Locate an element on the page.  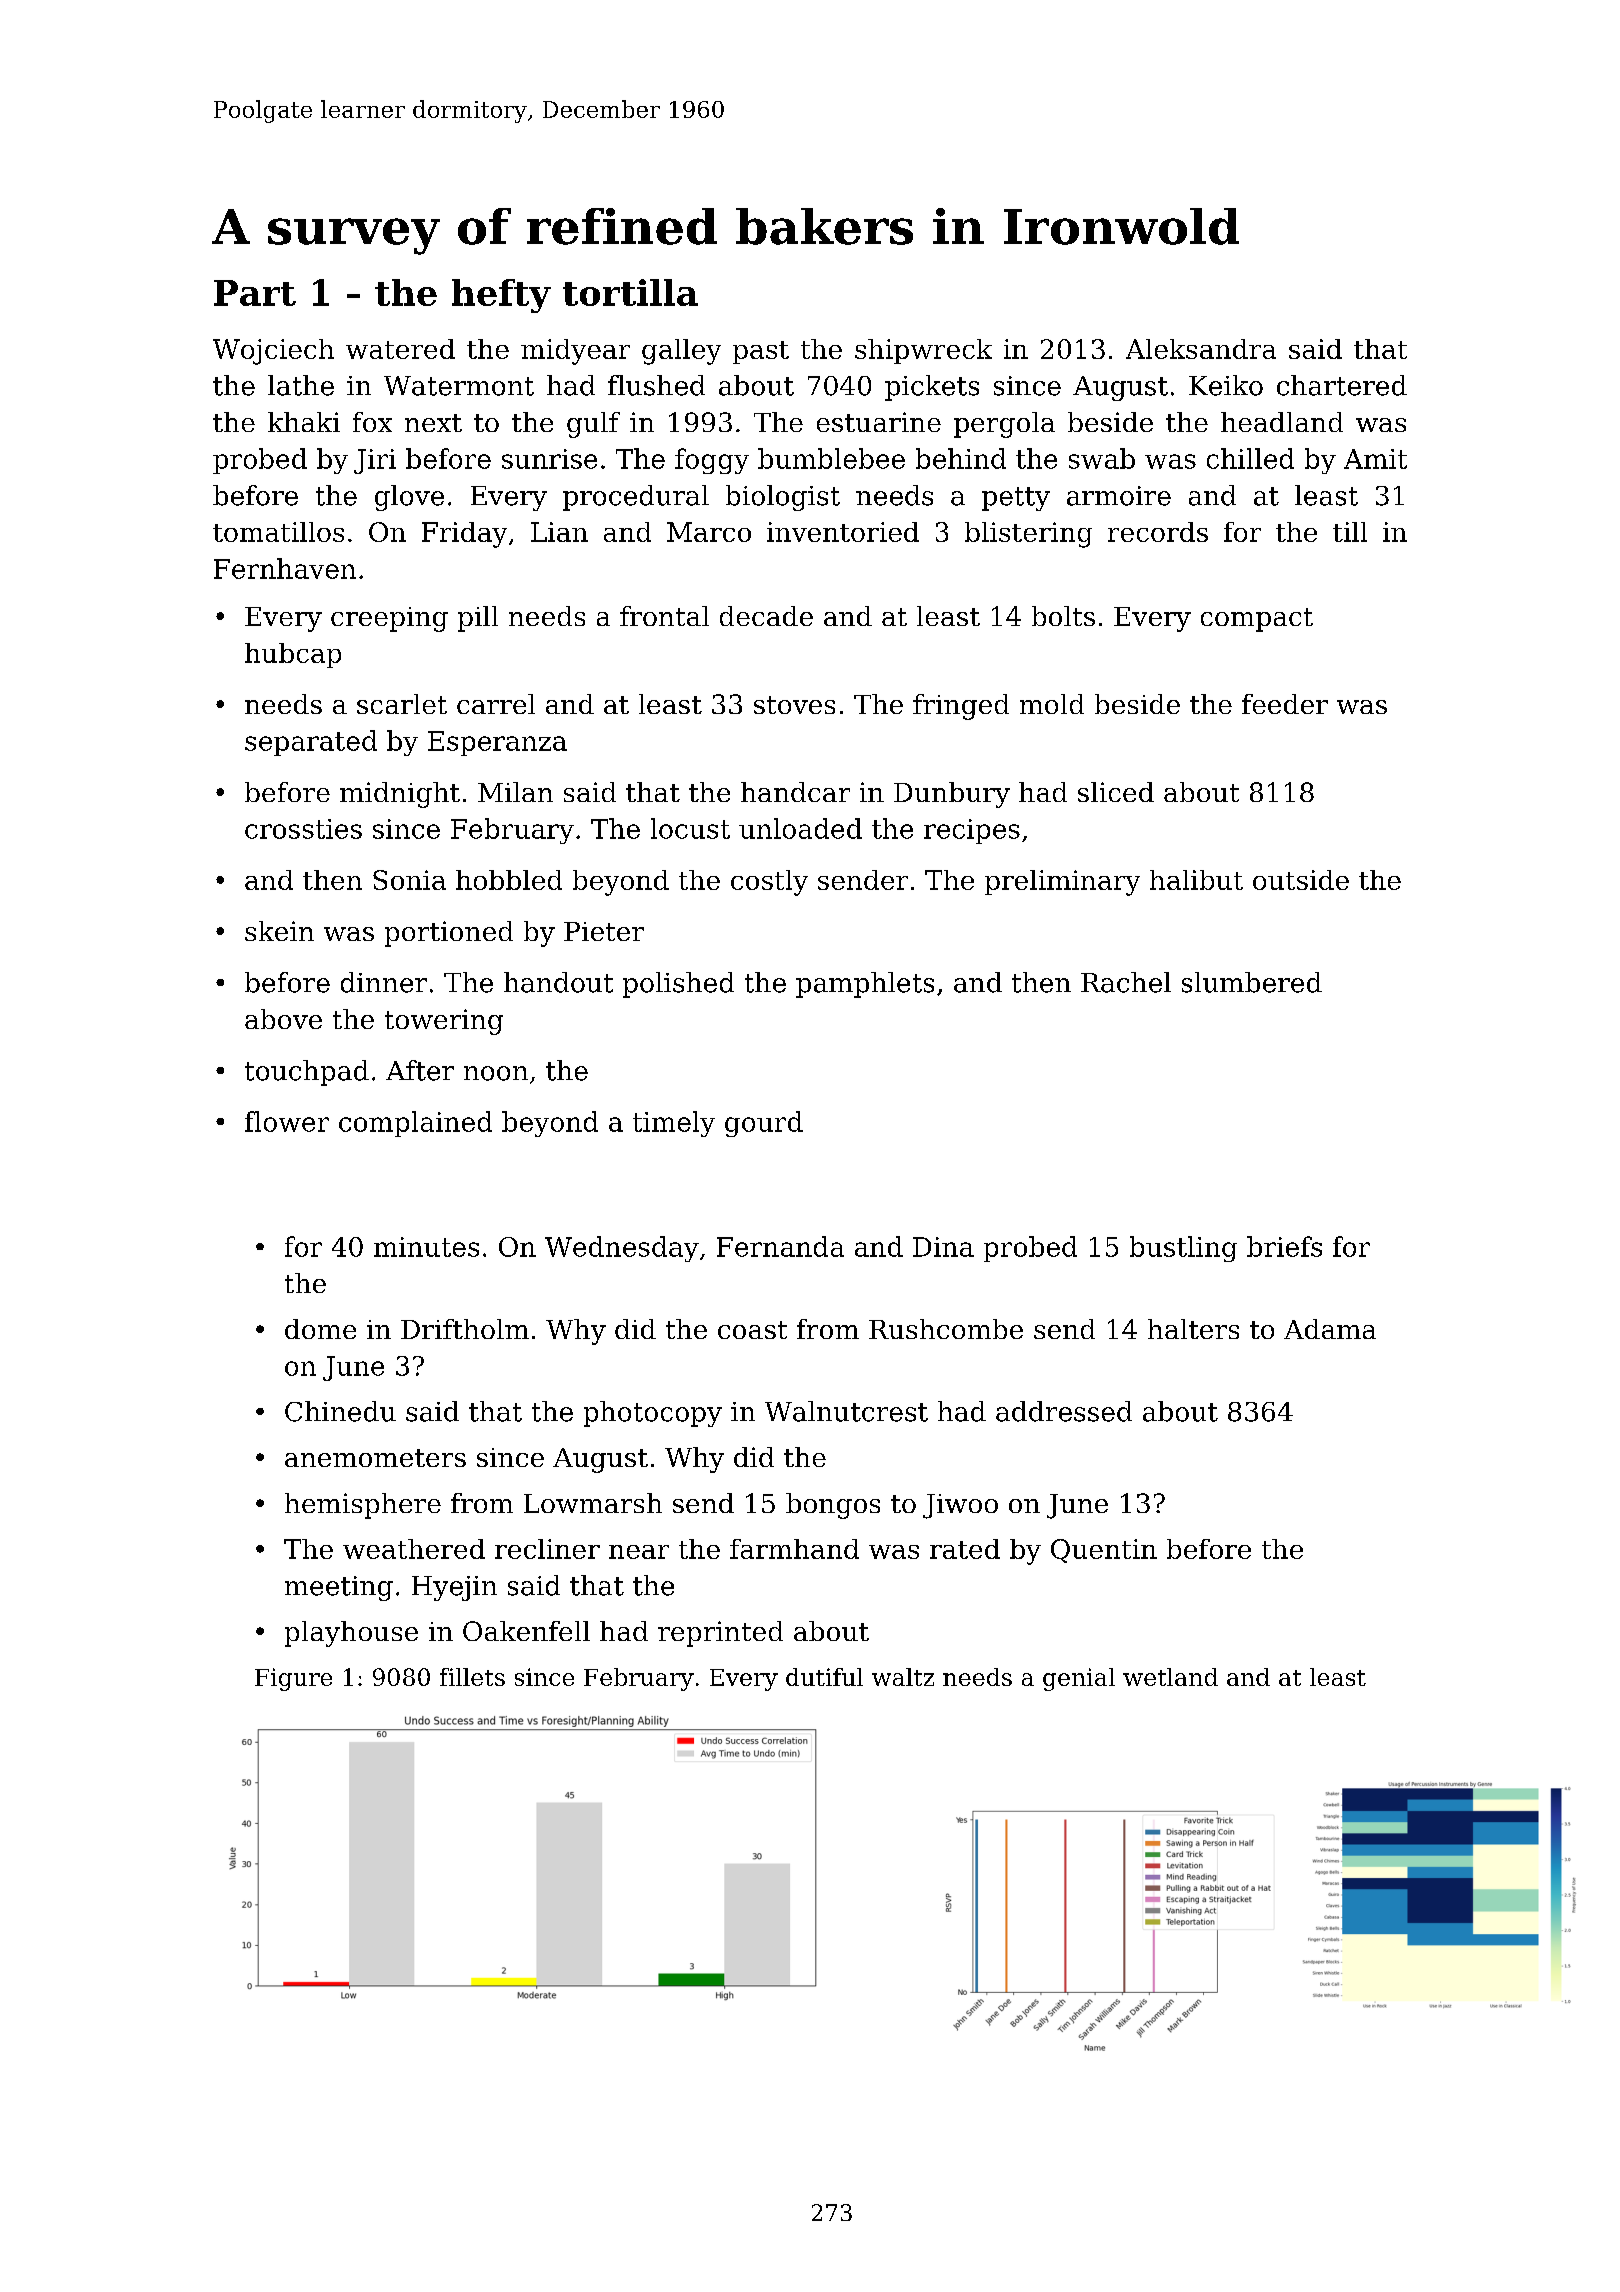
hefty is located at coordinates (501, 296).
